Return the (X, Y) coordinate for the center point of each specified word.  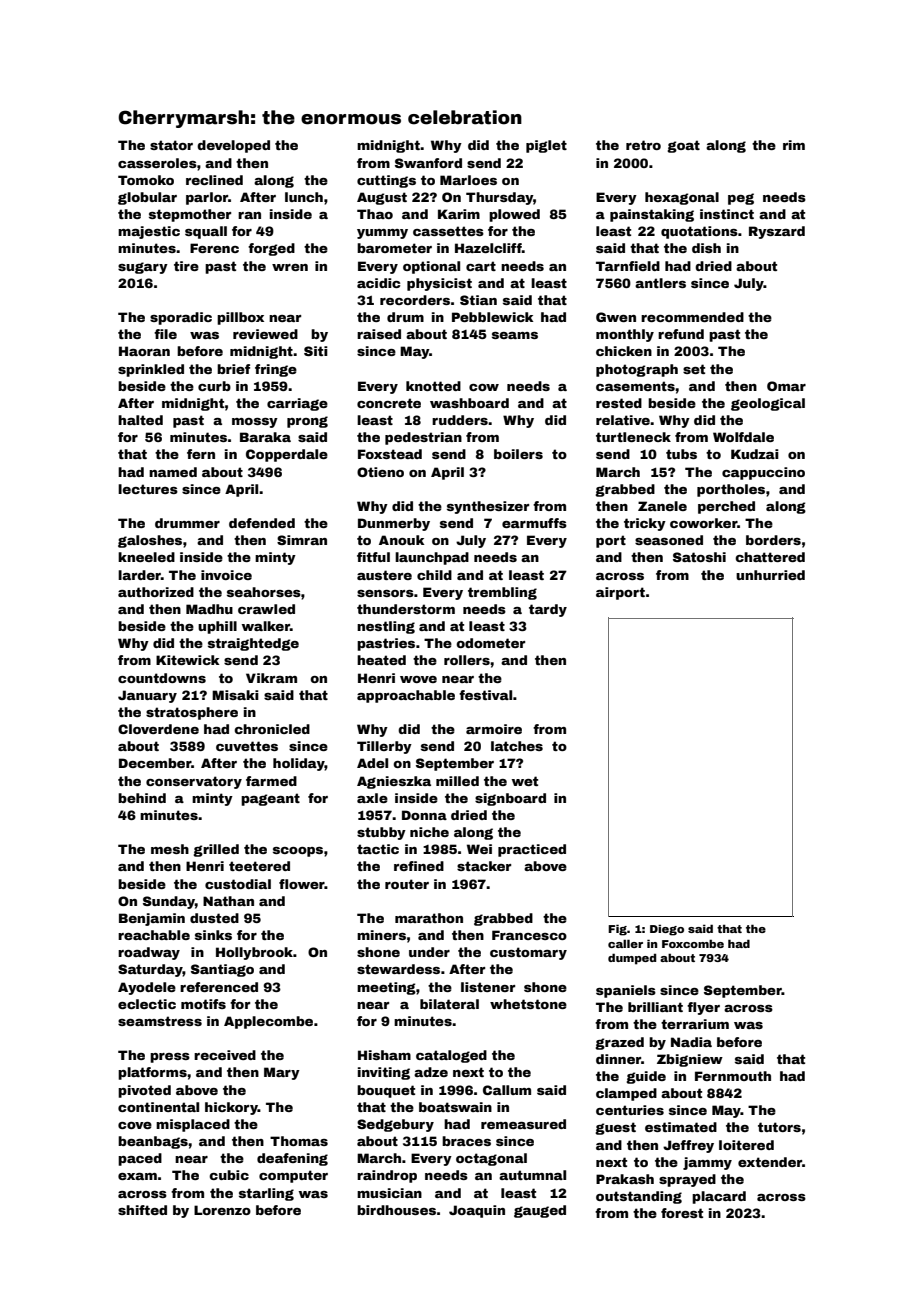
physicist (439, 284)
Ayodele (147, 988)
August (382, 198)
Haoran (144, 351)
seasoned (669, 540)
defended (262, 523)
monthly (625, 335)
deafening (292, 1159)
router (407, 884)
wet (525, 781)
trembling (502, 593)
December (155, 763)
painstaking (652, 215)
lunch (304, 197)
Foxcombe (693, 943)
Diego (667, 930)
